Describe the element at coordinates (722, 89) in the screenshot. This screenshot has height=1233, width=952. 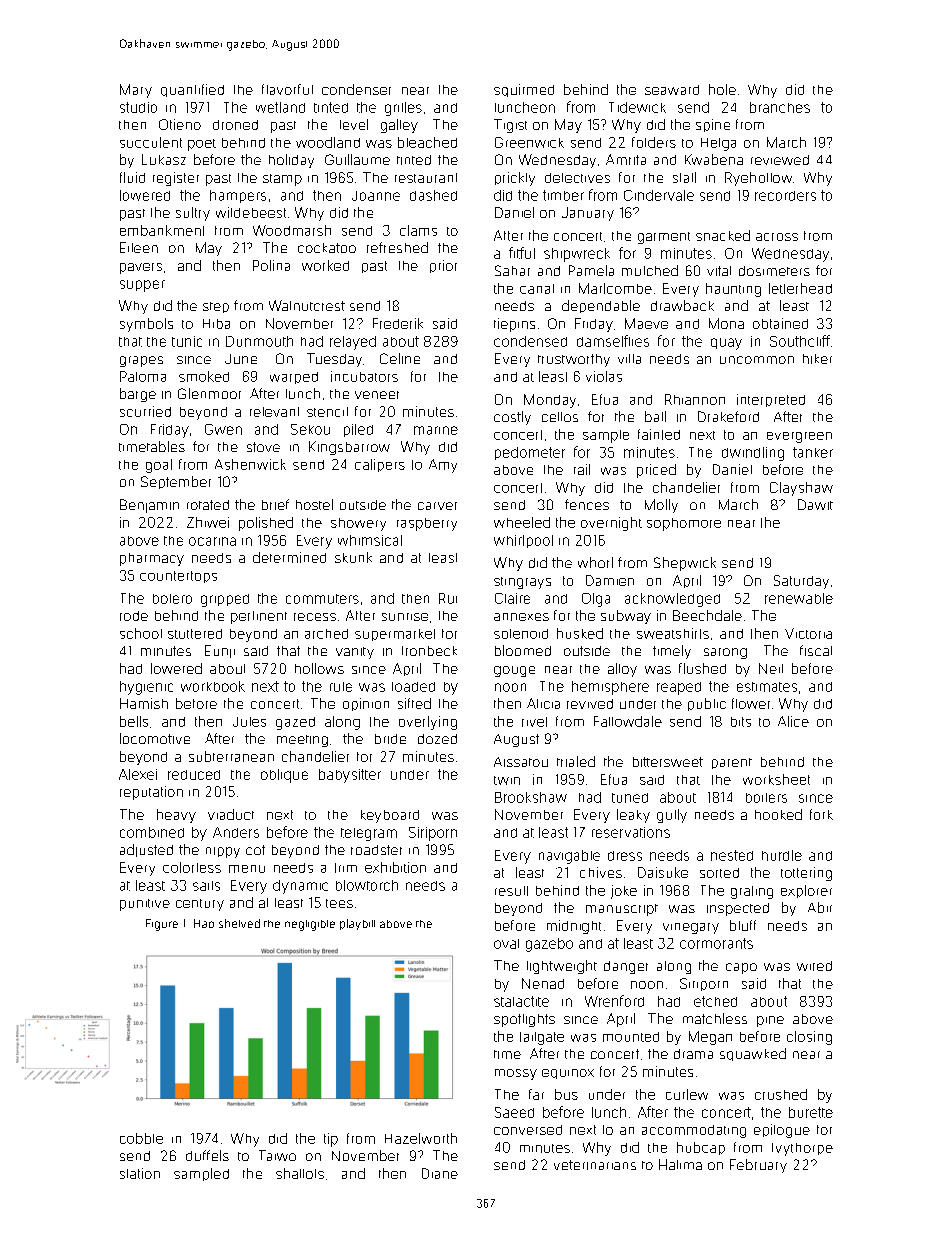
I see `hole` at that location.
